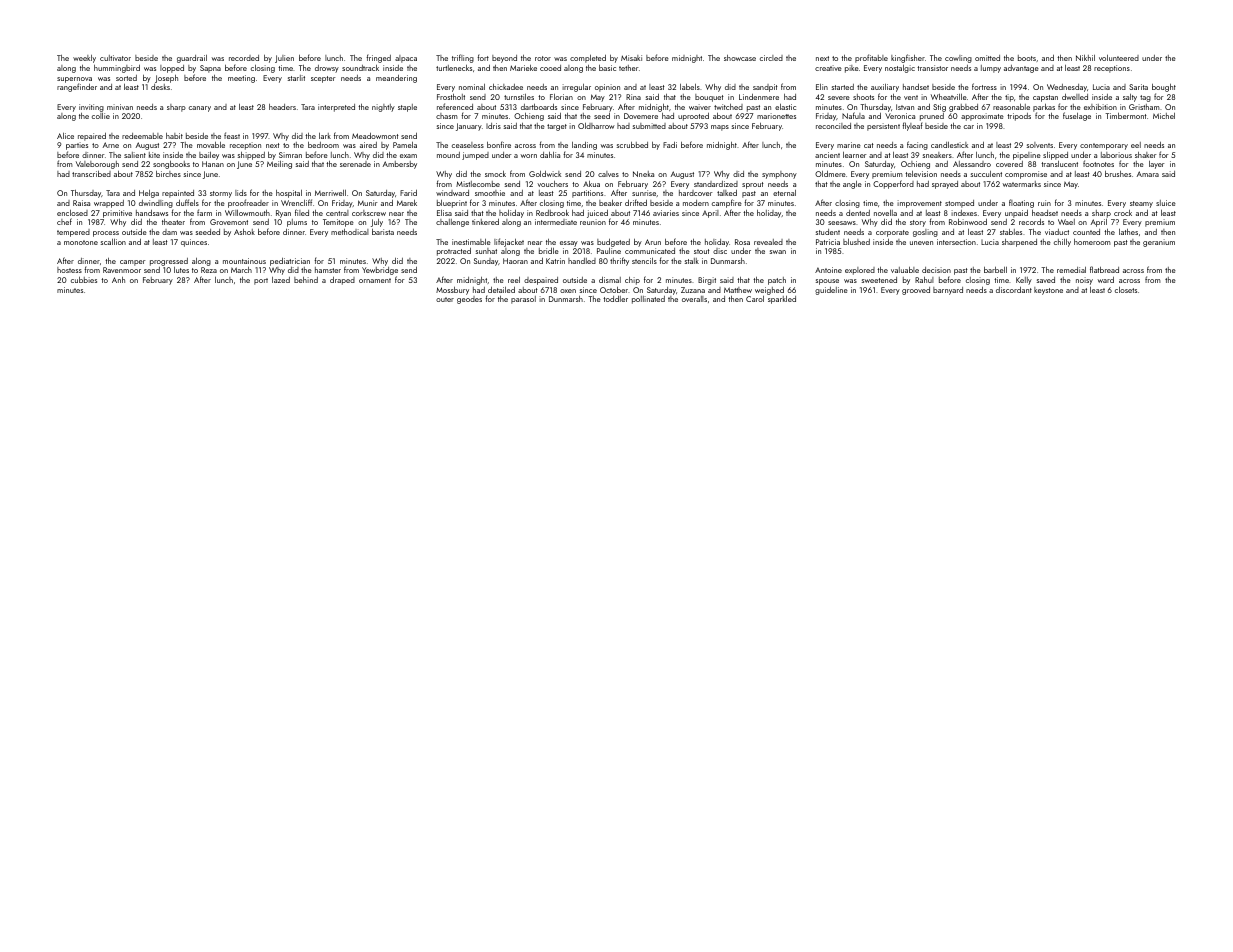  I want to click on volunteered, so click(1119, 58).
